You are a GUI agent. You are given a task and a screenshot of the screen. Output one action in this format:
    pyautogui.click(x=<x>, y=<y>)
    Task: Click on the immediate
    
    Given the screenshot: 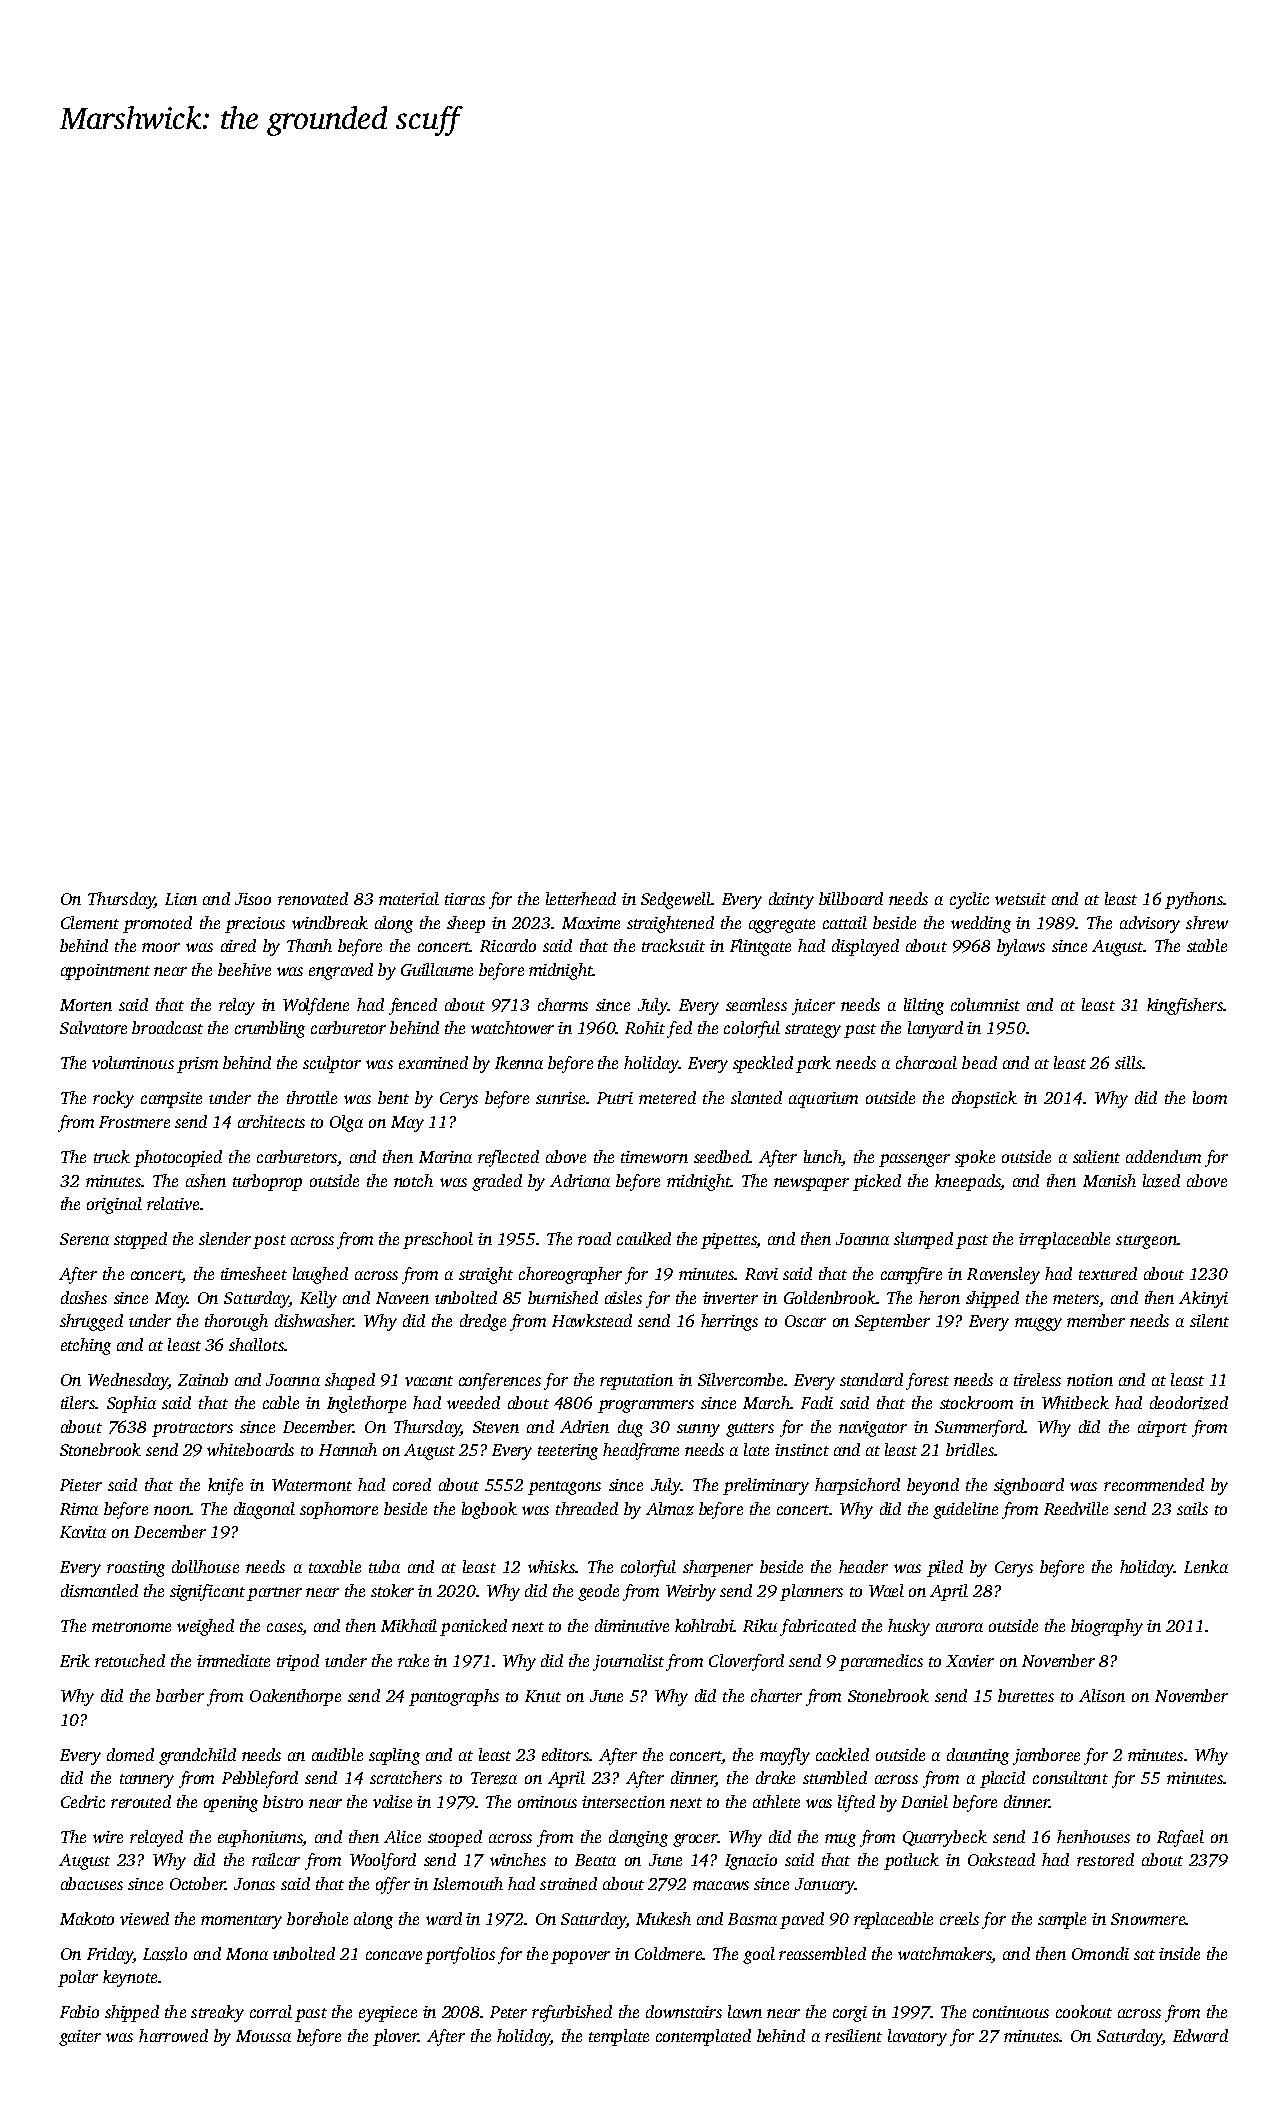 What is the action you would take?
    pyautogui.click(x=233, y=1660)
